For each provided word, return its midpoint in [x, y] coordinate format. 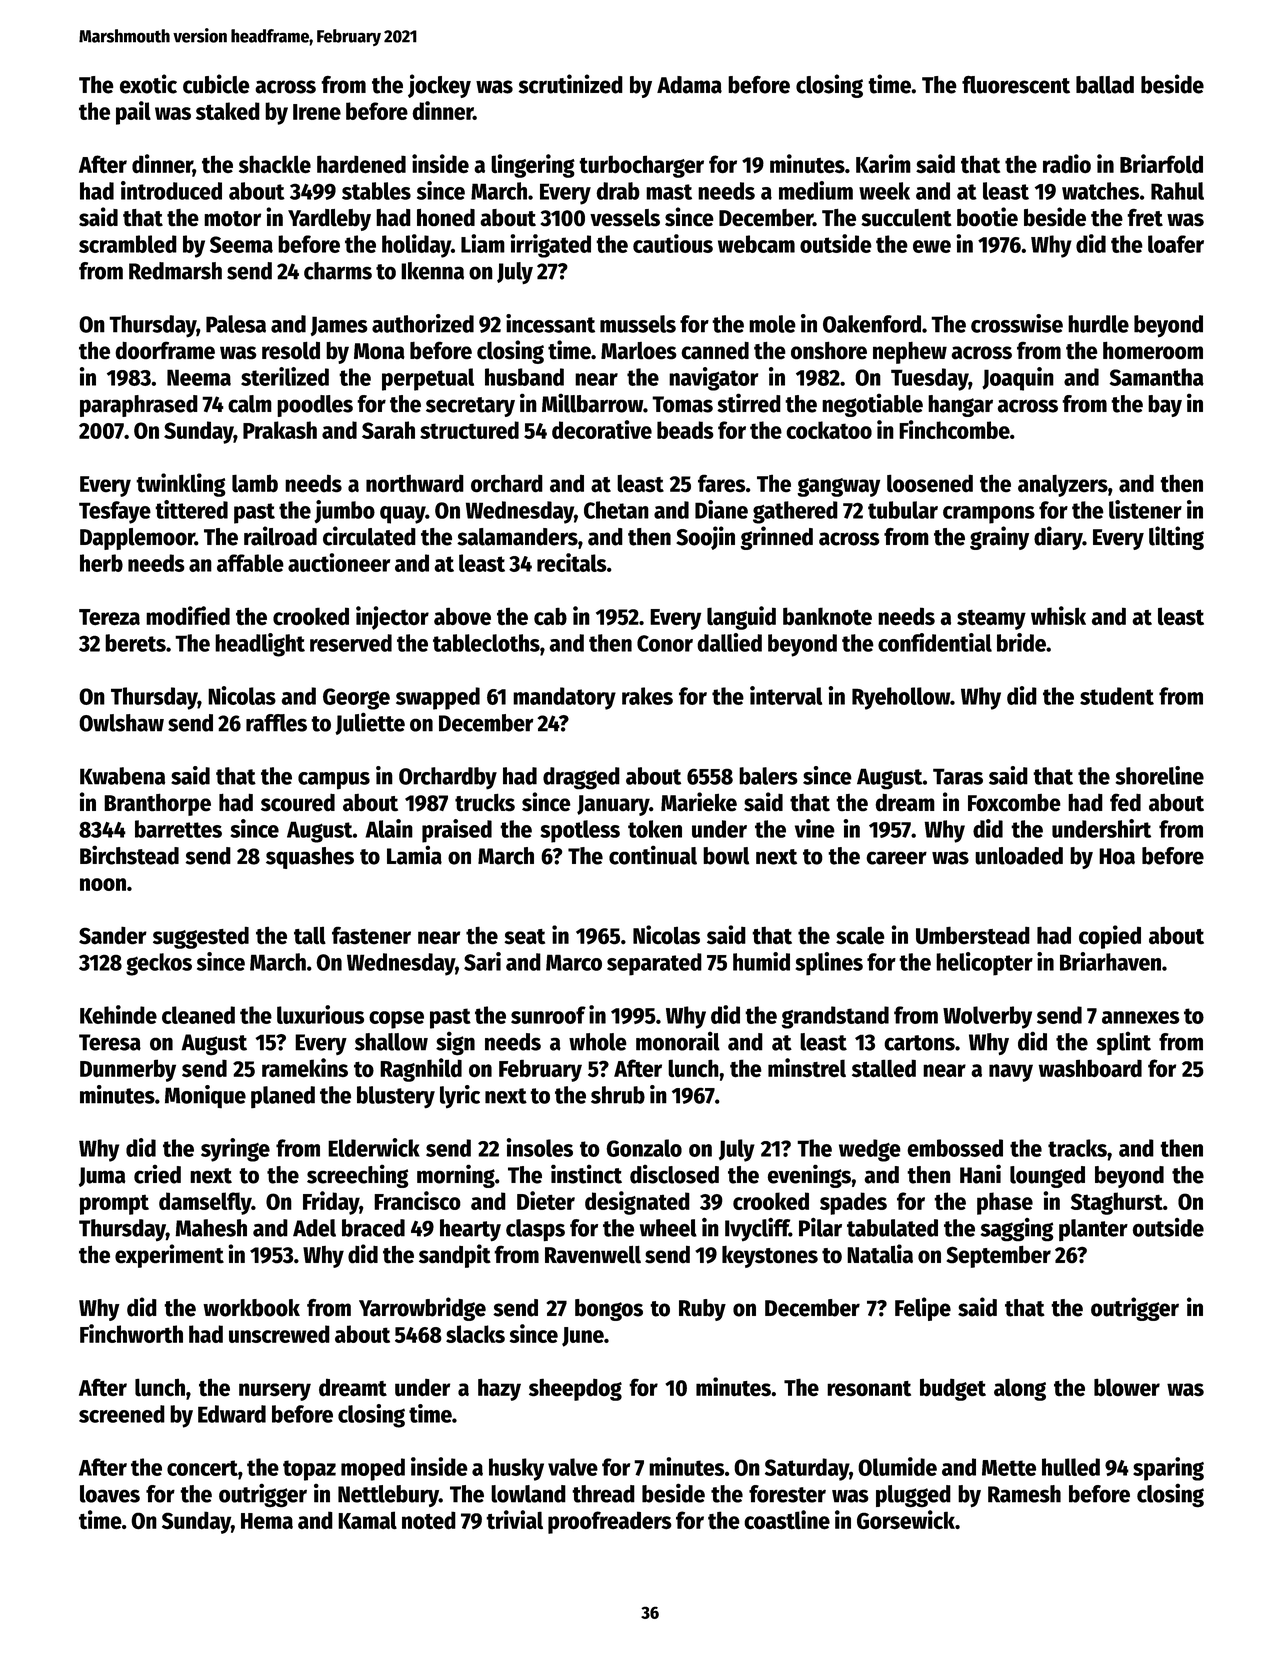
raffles [276, 723]
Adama [689, 85]
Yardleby [329, 220]
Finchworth [131, 1333]
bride [1021, 642]
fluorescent [1016, 84]
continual [653, 855]
